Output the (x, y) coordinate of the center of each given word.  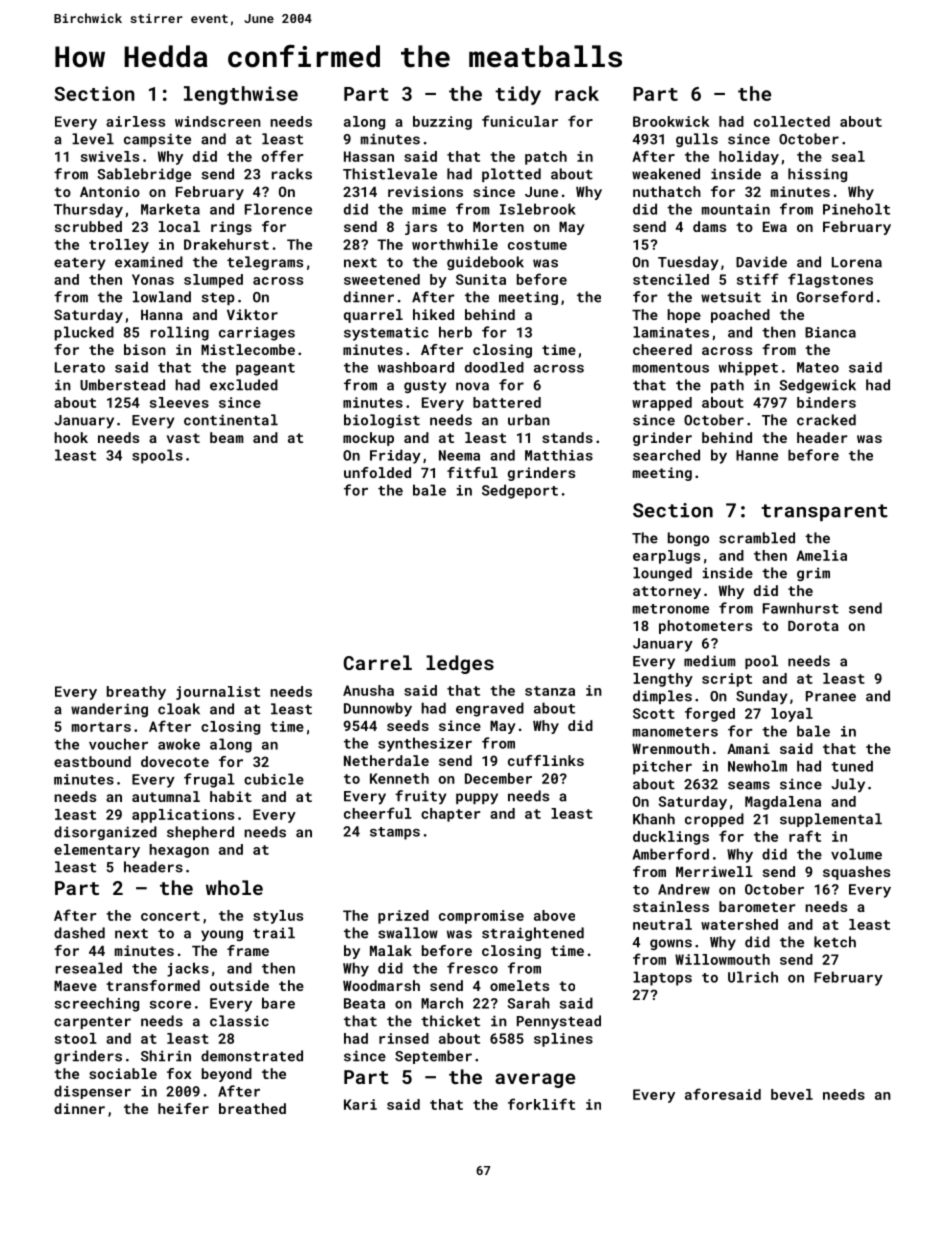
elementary (97, 851)
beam (227, 437)
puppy (477, 799)
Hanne (757, 455)
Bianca (830, 332)
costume (537, 245)
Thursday (88, 210)
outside (239, 985)
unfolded (377, 472)
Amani (748, 748)
